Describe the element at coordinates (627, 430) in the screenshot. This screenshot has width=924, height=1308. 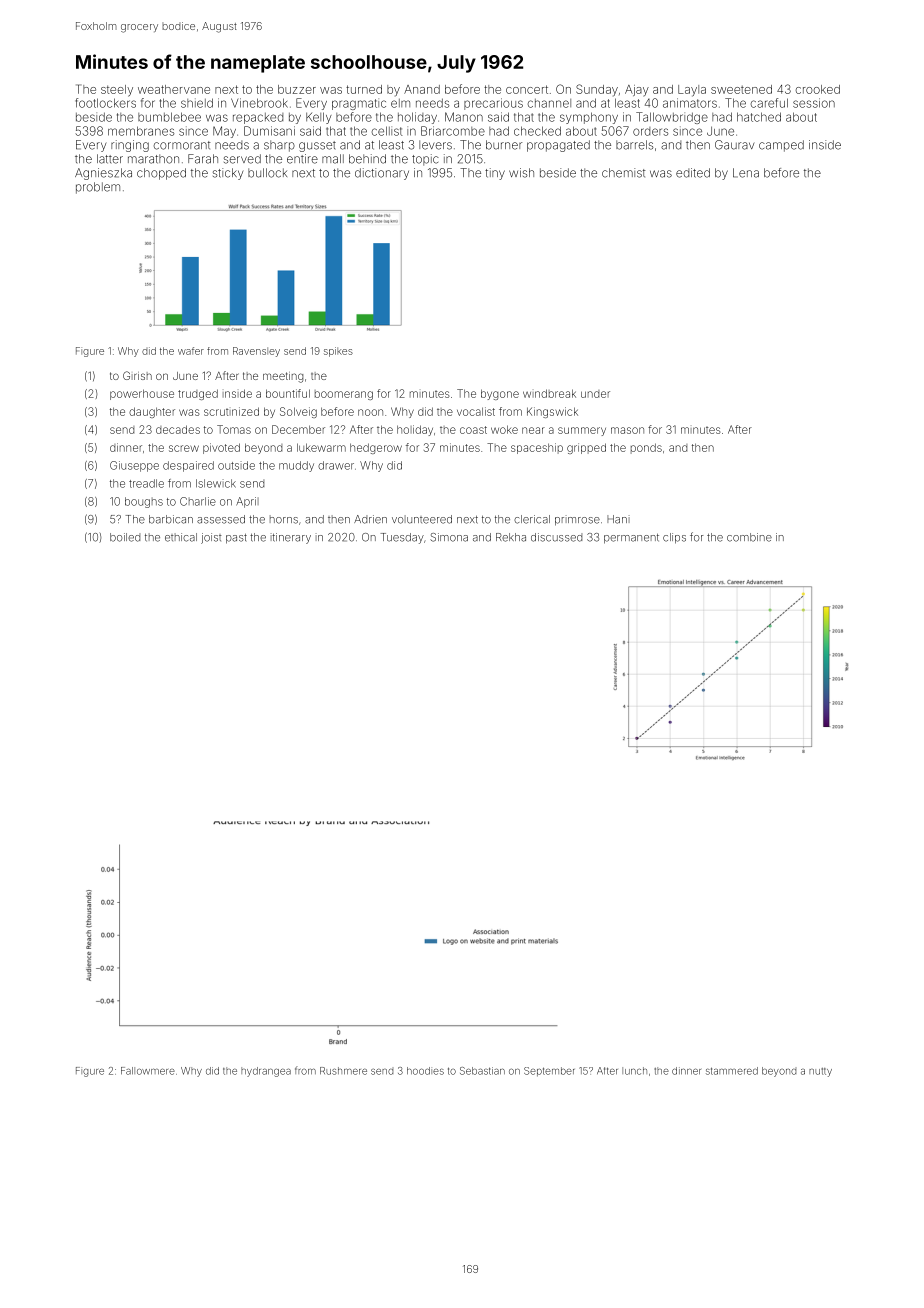
I see `mason` at that location.
